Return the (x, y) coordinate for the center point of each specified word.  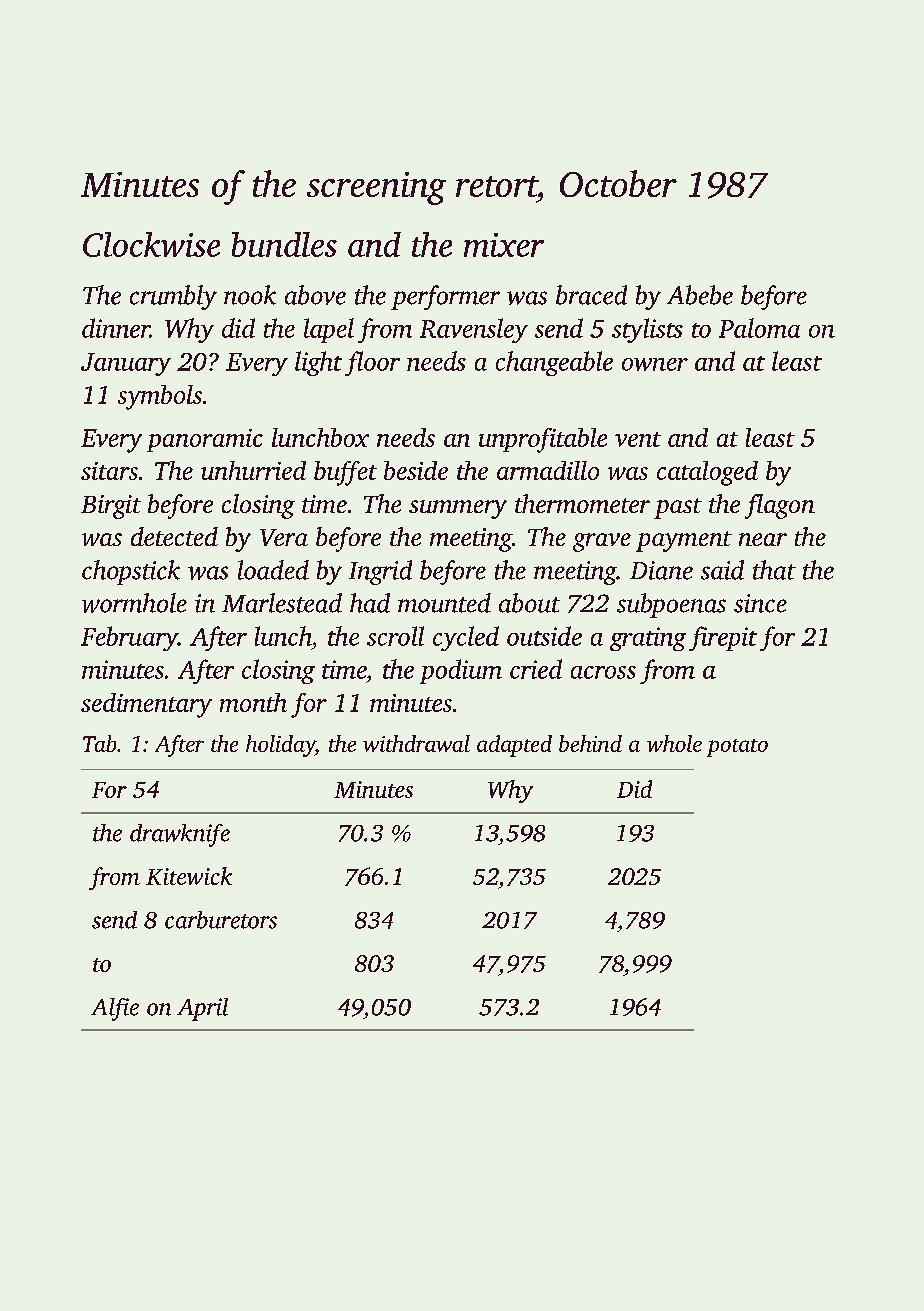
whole (674, 743)
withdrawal (416, 743)
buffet (345, 473)
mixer (504, 245)
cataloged (707, 473)
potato (737, 748)
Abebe (700, 295)
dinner (116, 328)
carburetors (221, 920)
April (202, 1009)
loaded (273, 570)
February (129, 638)
